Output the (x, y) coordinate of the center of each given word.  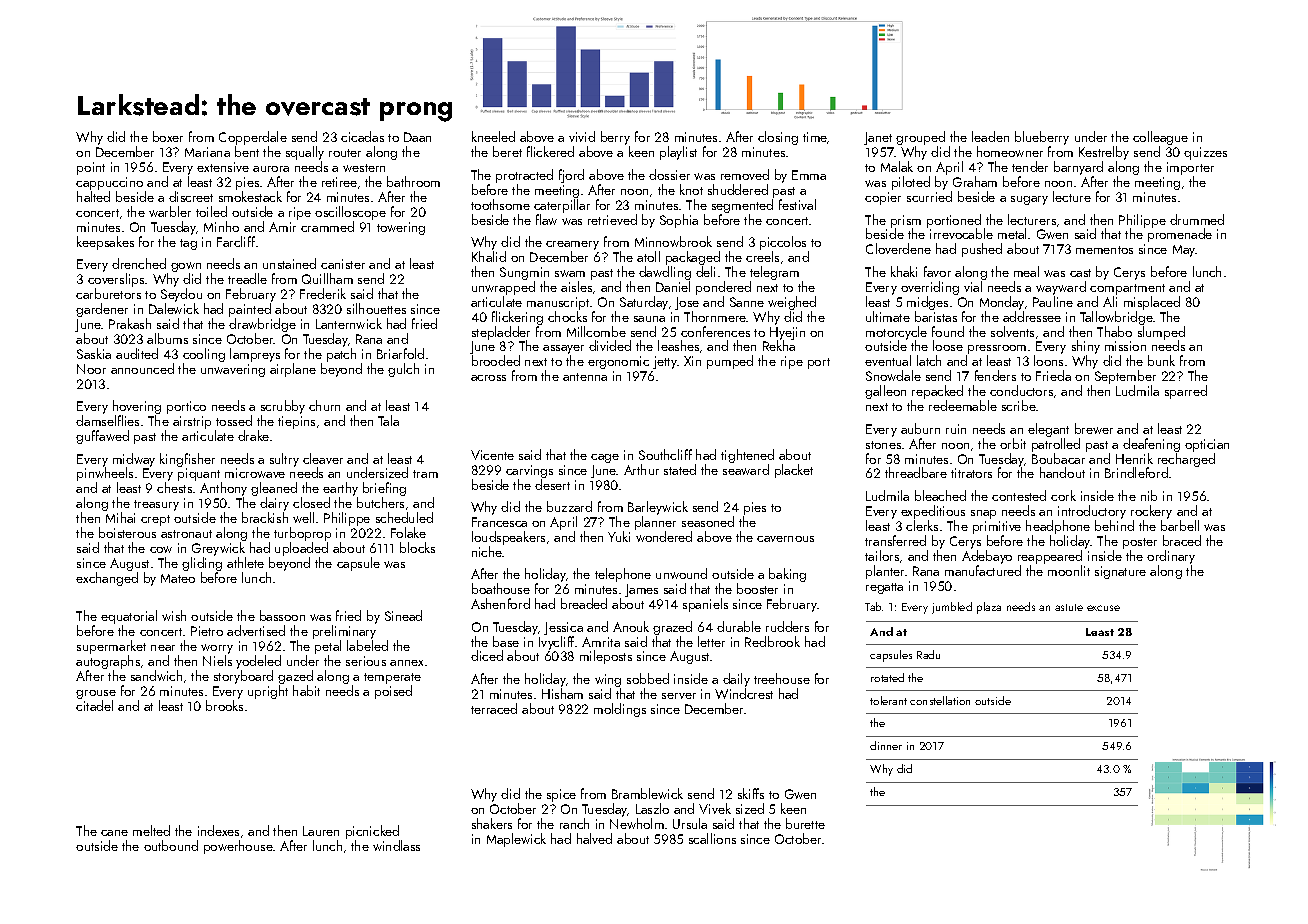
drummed (1197, 219)
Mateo (178, 578)
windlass (396, 845)
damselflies (107, 420)
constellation (940, 700)
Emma (809, 175)
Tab (874, 606)
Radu (928, 654)
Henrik (1134, 458)
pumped (730, 362)
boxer (168, 136)
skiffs (751, 793)
